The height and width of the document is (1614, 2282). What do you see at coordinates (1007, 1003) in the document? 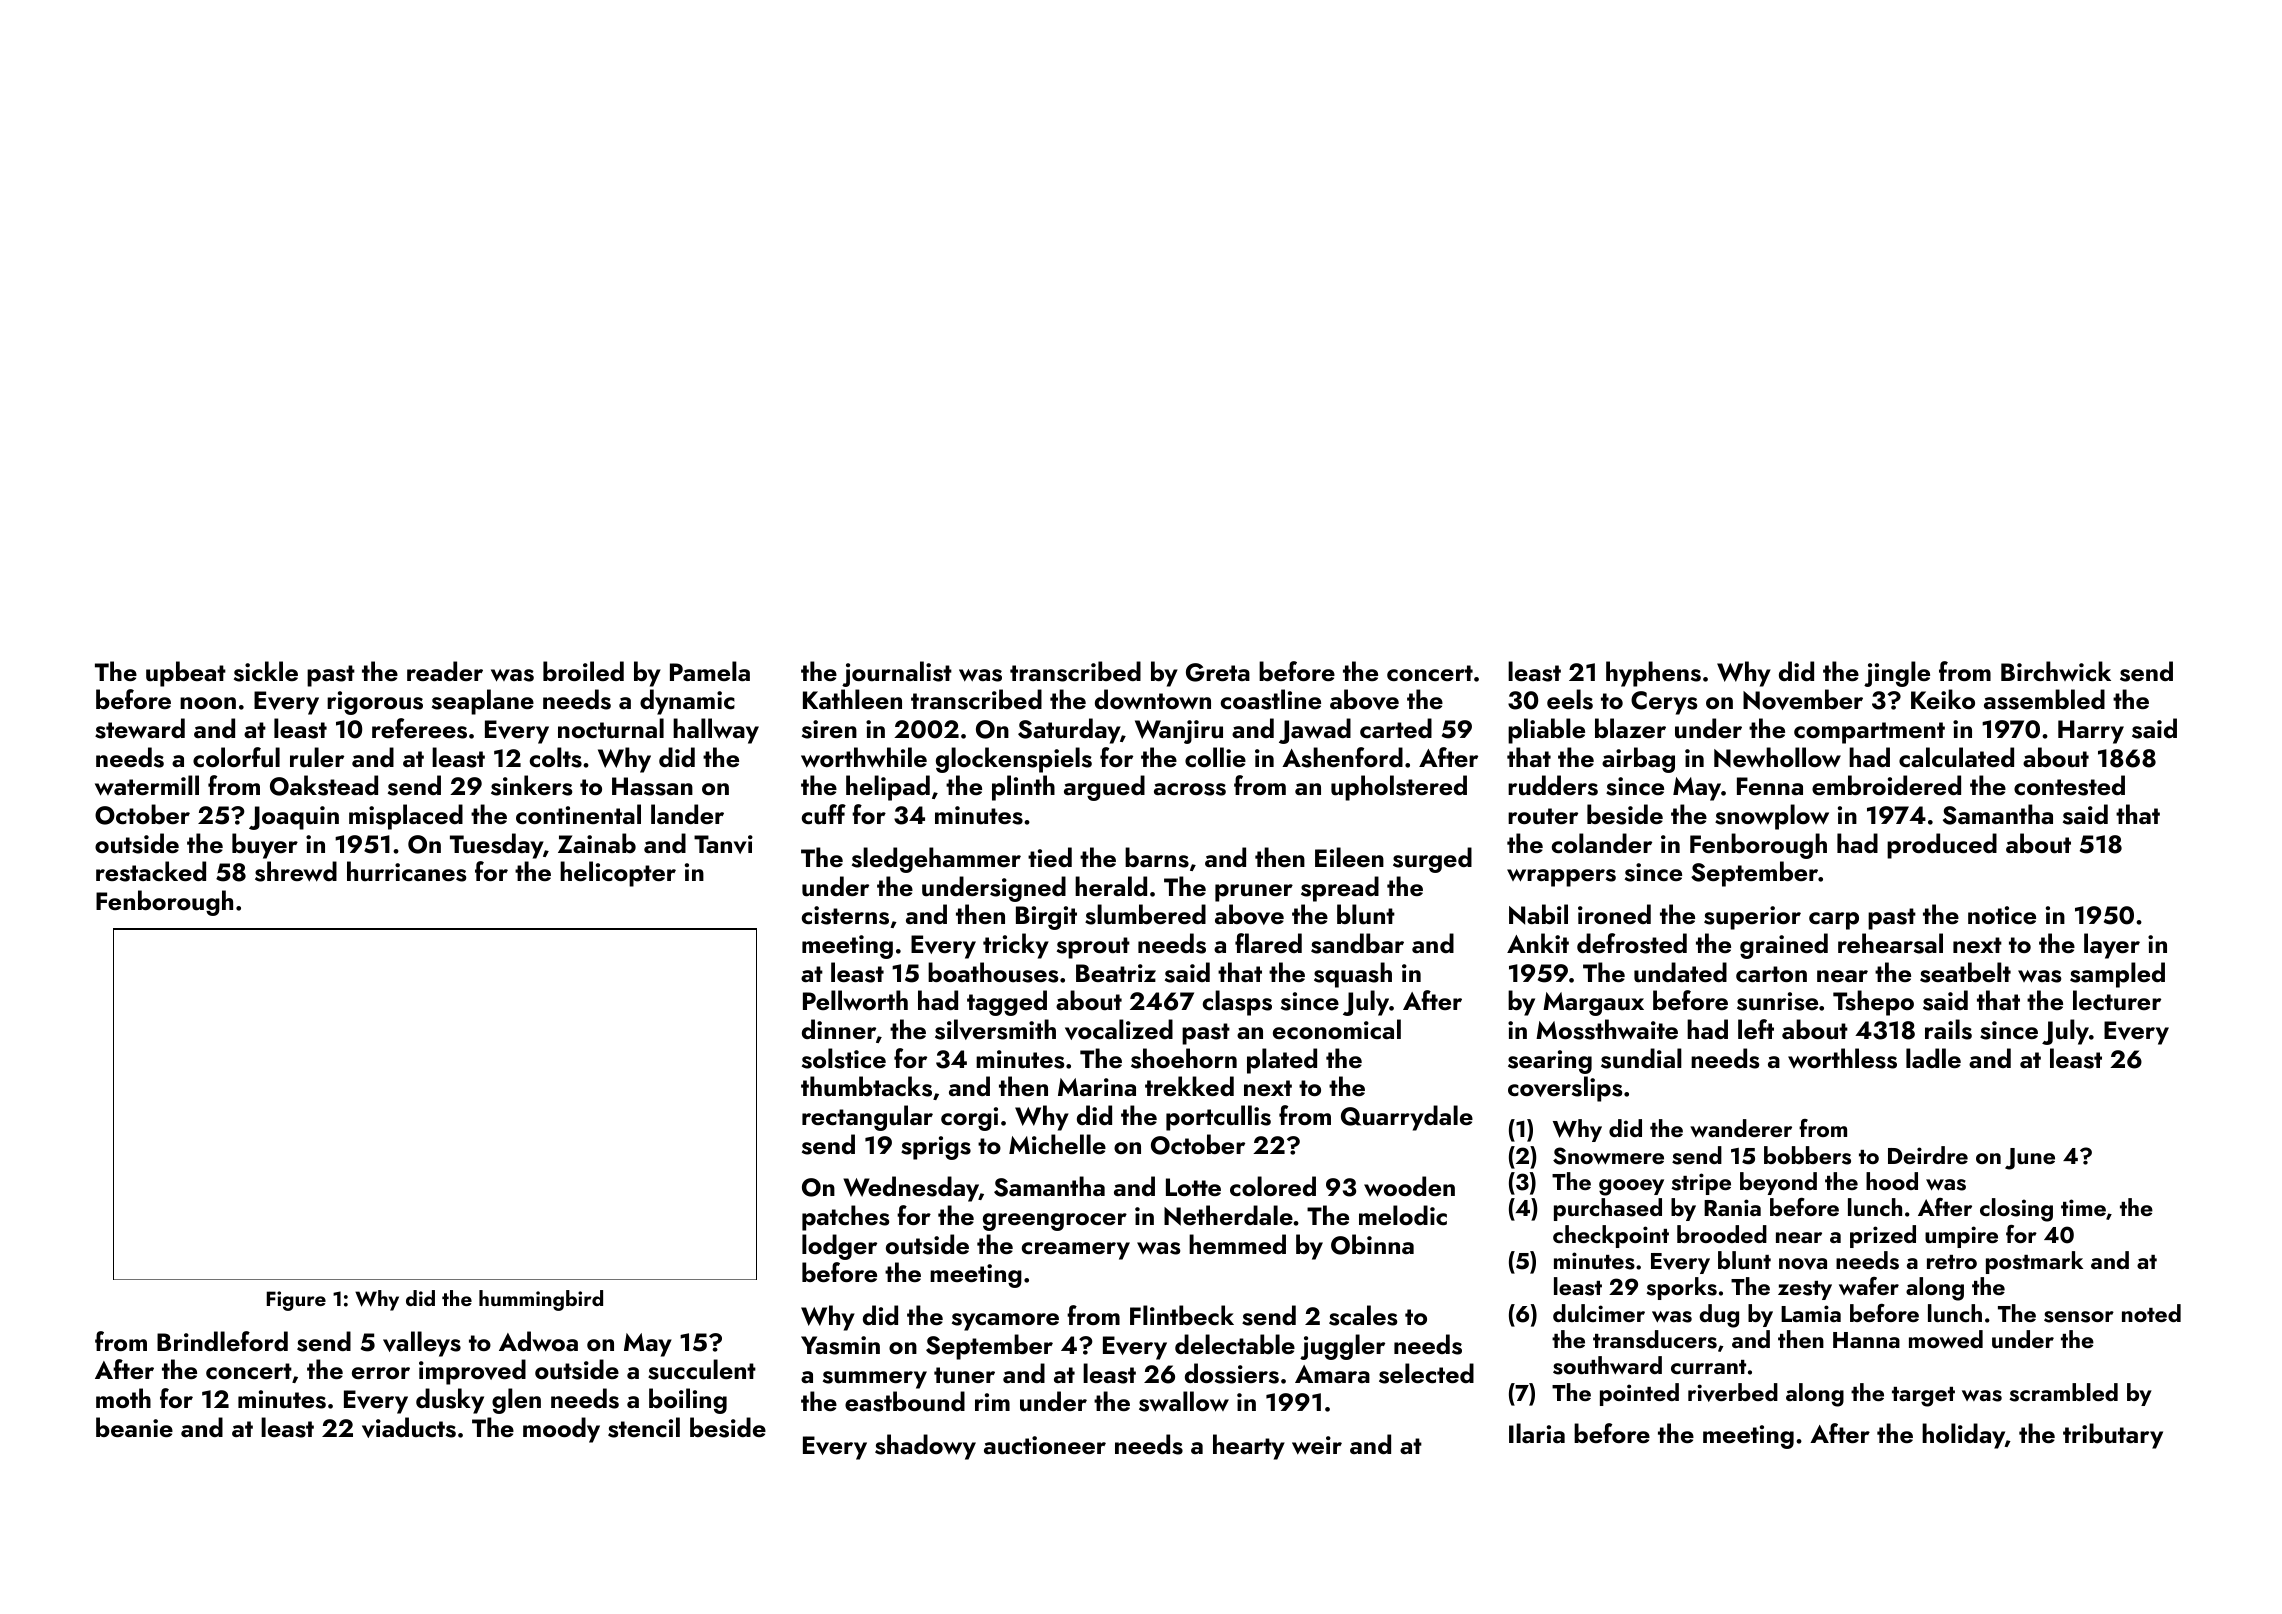
I see `tagged` at bounding box center [1007, 1003].
